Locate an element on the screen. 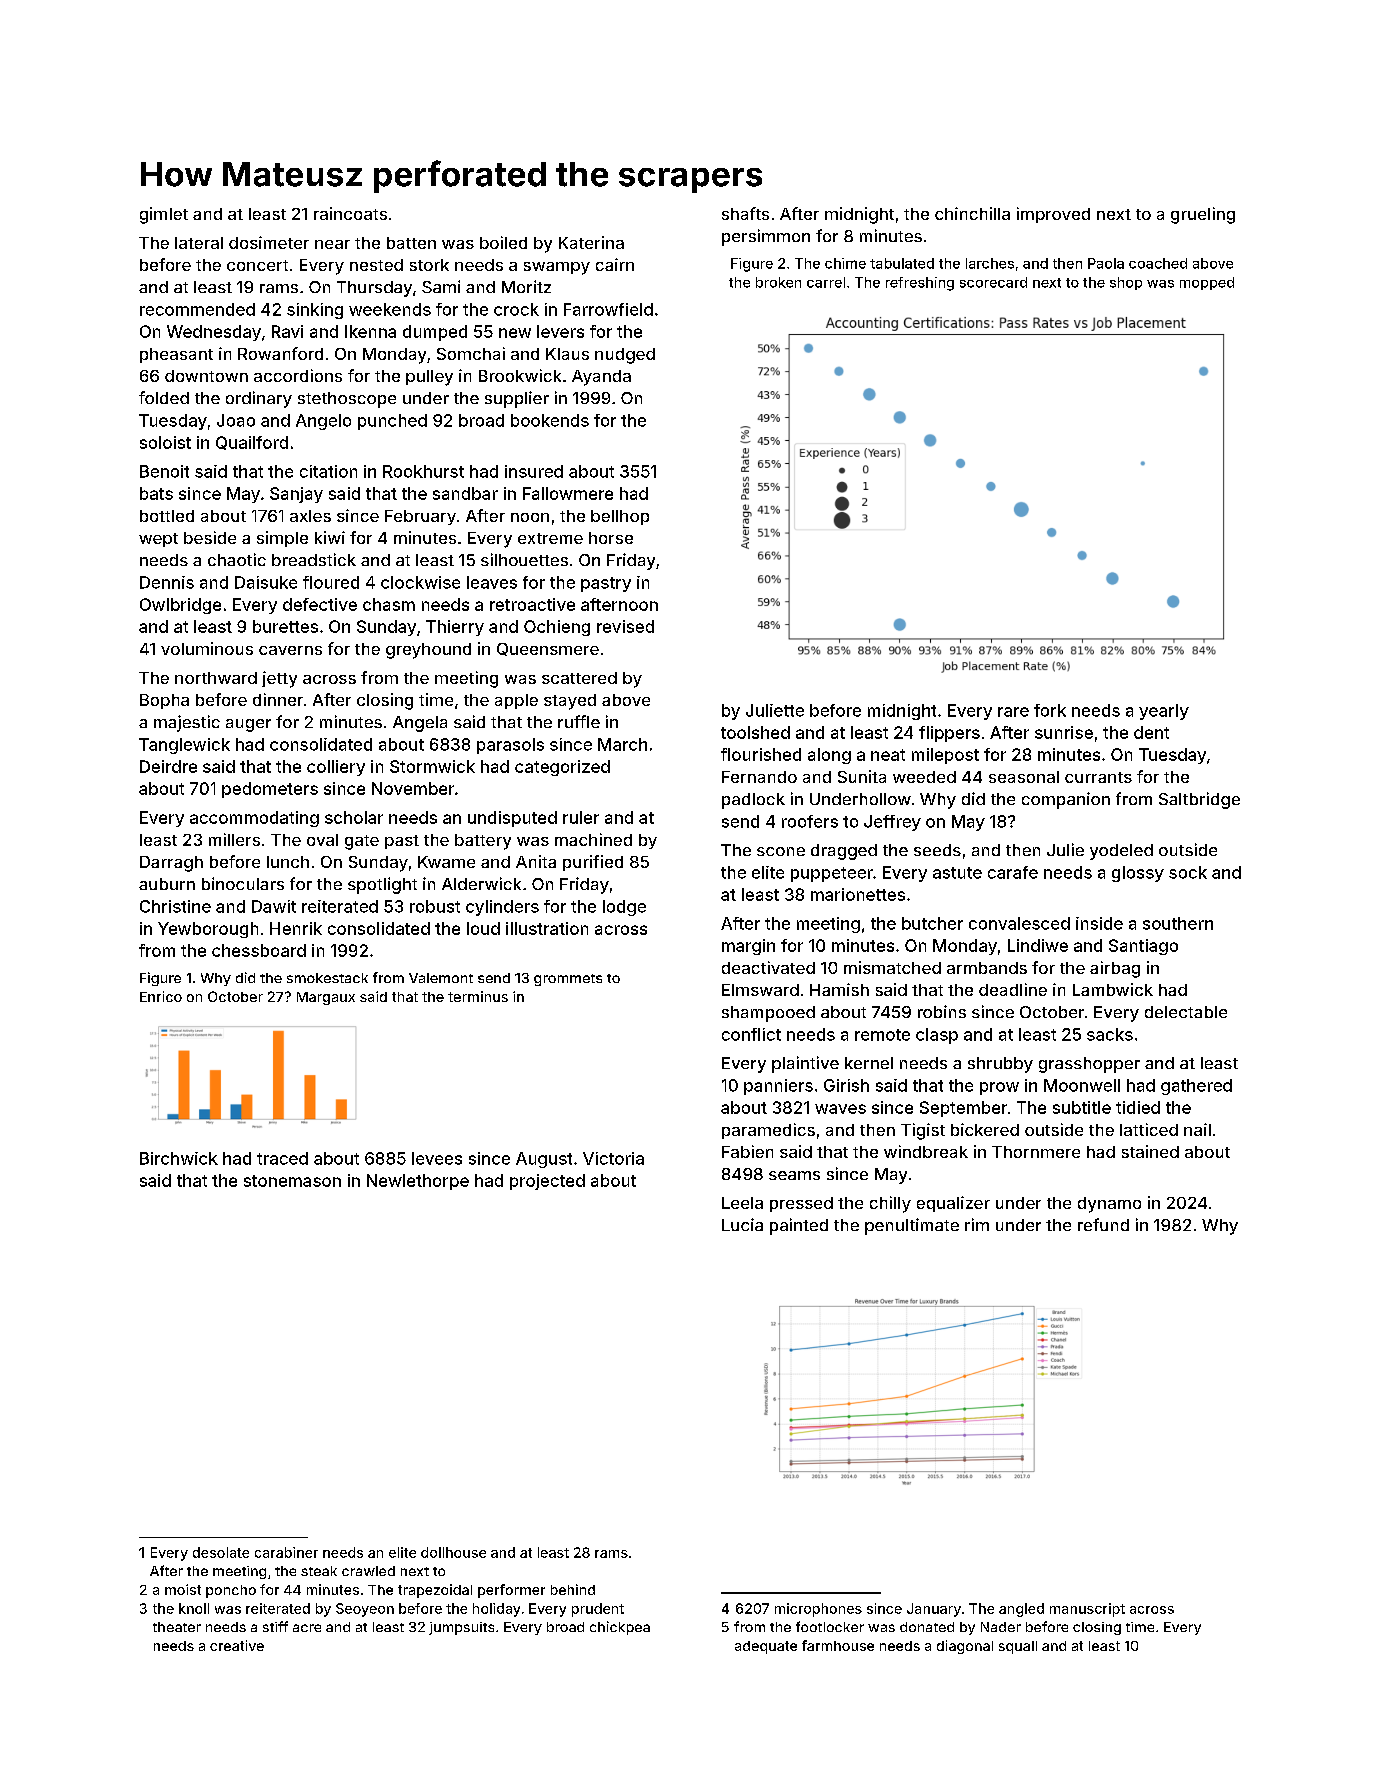 The width and height of the screenshot is (1382, 1789). grueling is located at coordinates (1203, 215).
